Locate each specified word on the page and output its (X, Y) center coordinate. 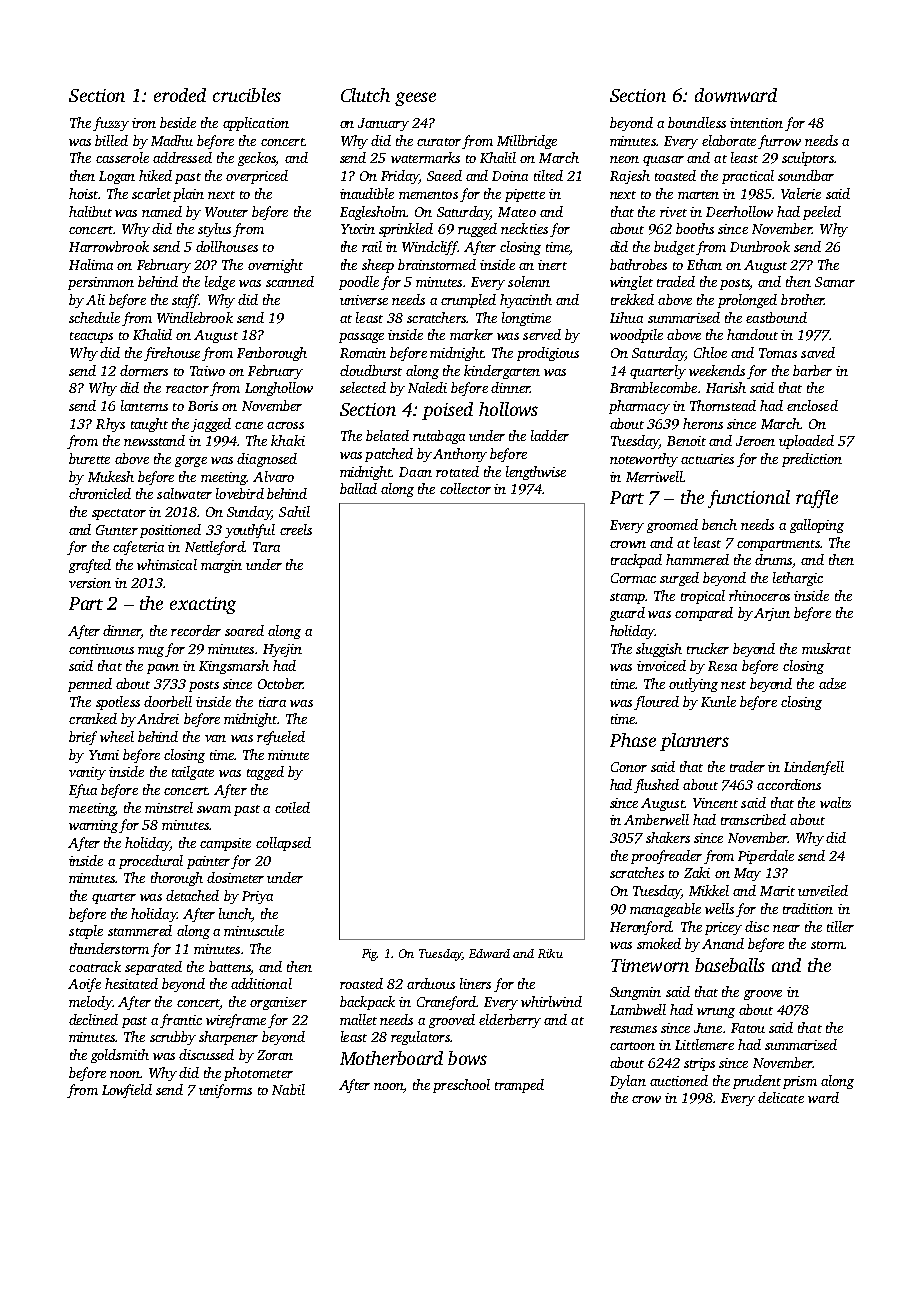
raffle (817, 499)
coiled (292, 807)
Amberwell (656, 819)
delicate (781, 1097)
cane (249, 425)
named (162, 211)
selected (363, 387)
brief (83, 738)
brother (802, 299)
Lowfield (127, 1091)
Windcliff (430, 248)
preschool (461, 1086)
